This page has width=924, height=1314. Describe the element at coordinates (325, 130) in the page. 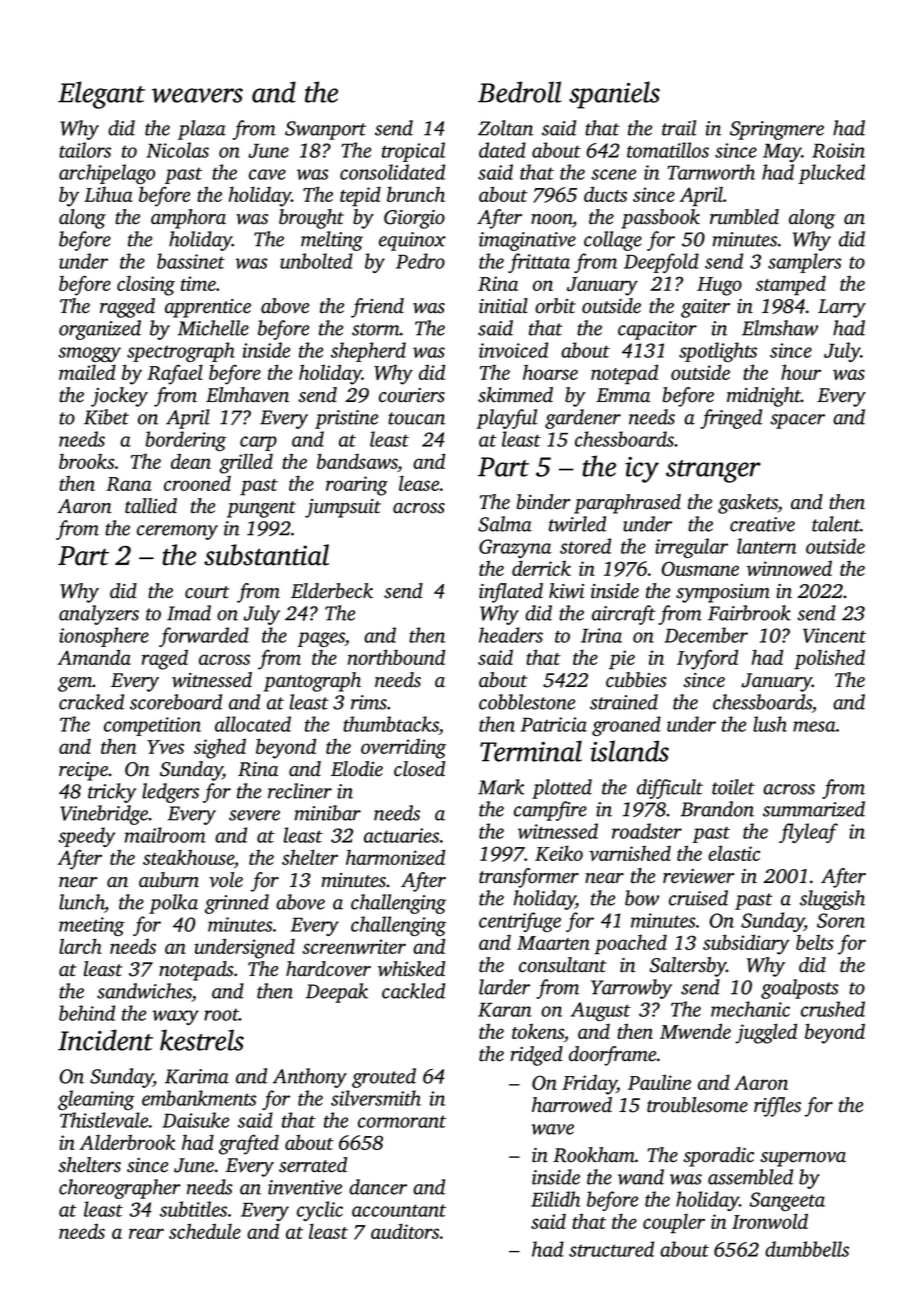

I see `Swanport` at that location.
